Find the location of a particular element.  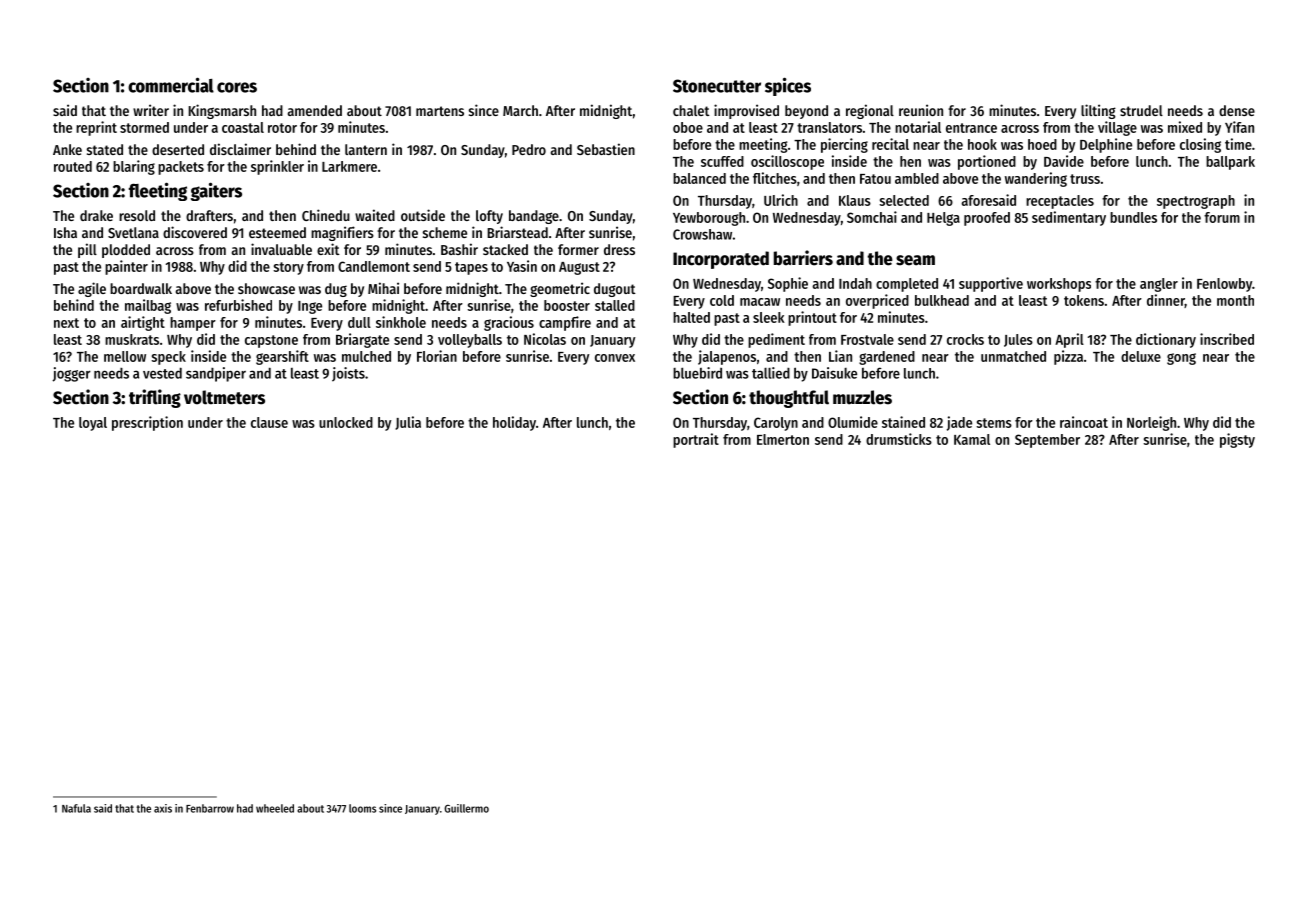

dense is located at coordinates (1237, 110).
